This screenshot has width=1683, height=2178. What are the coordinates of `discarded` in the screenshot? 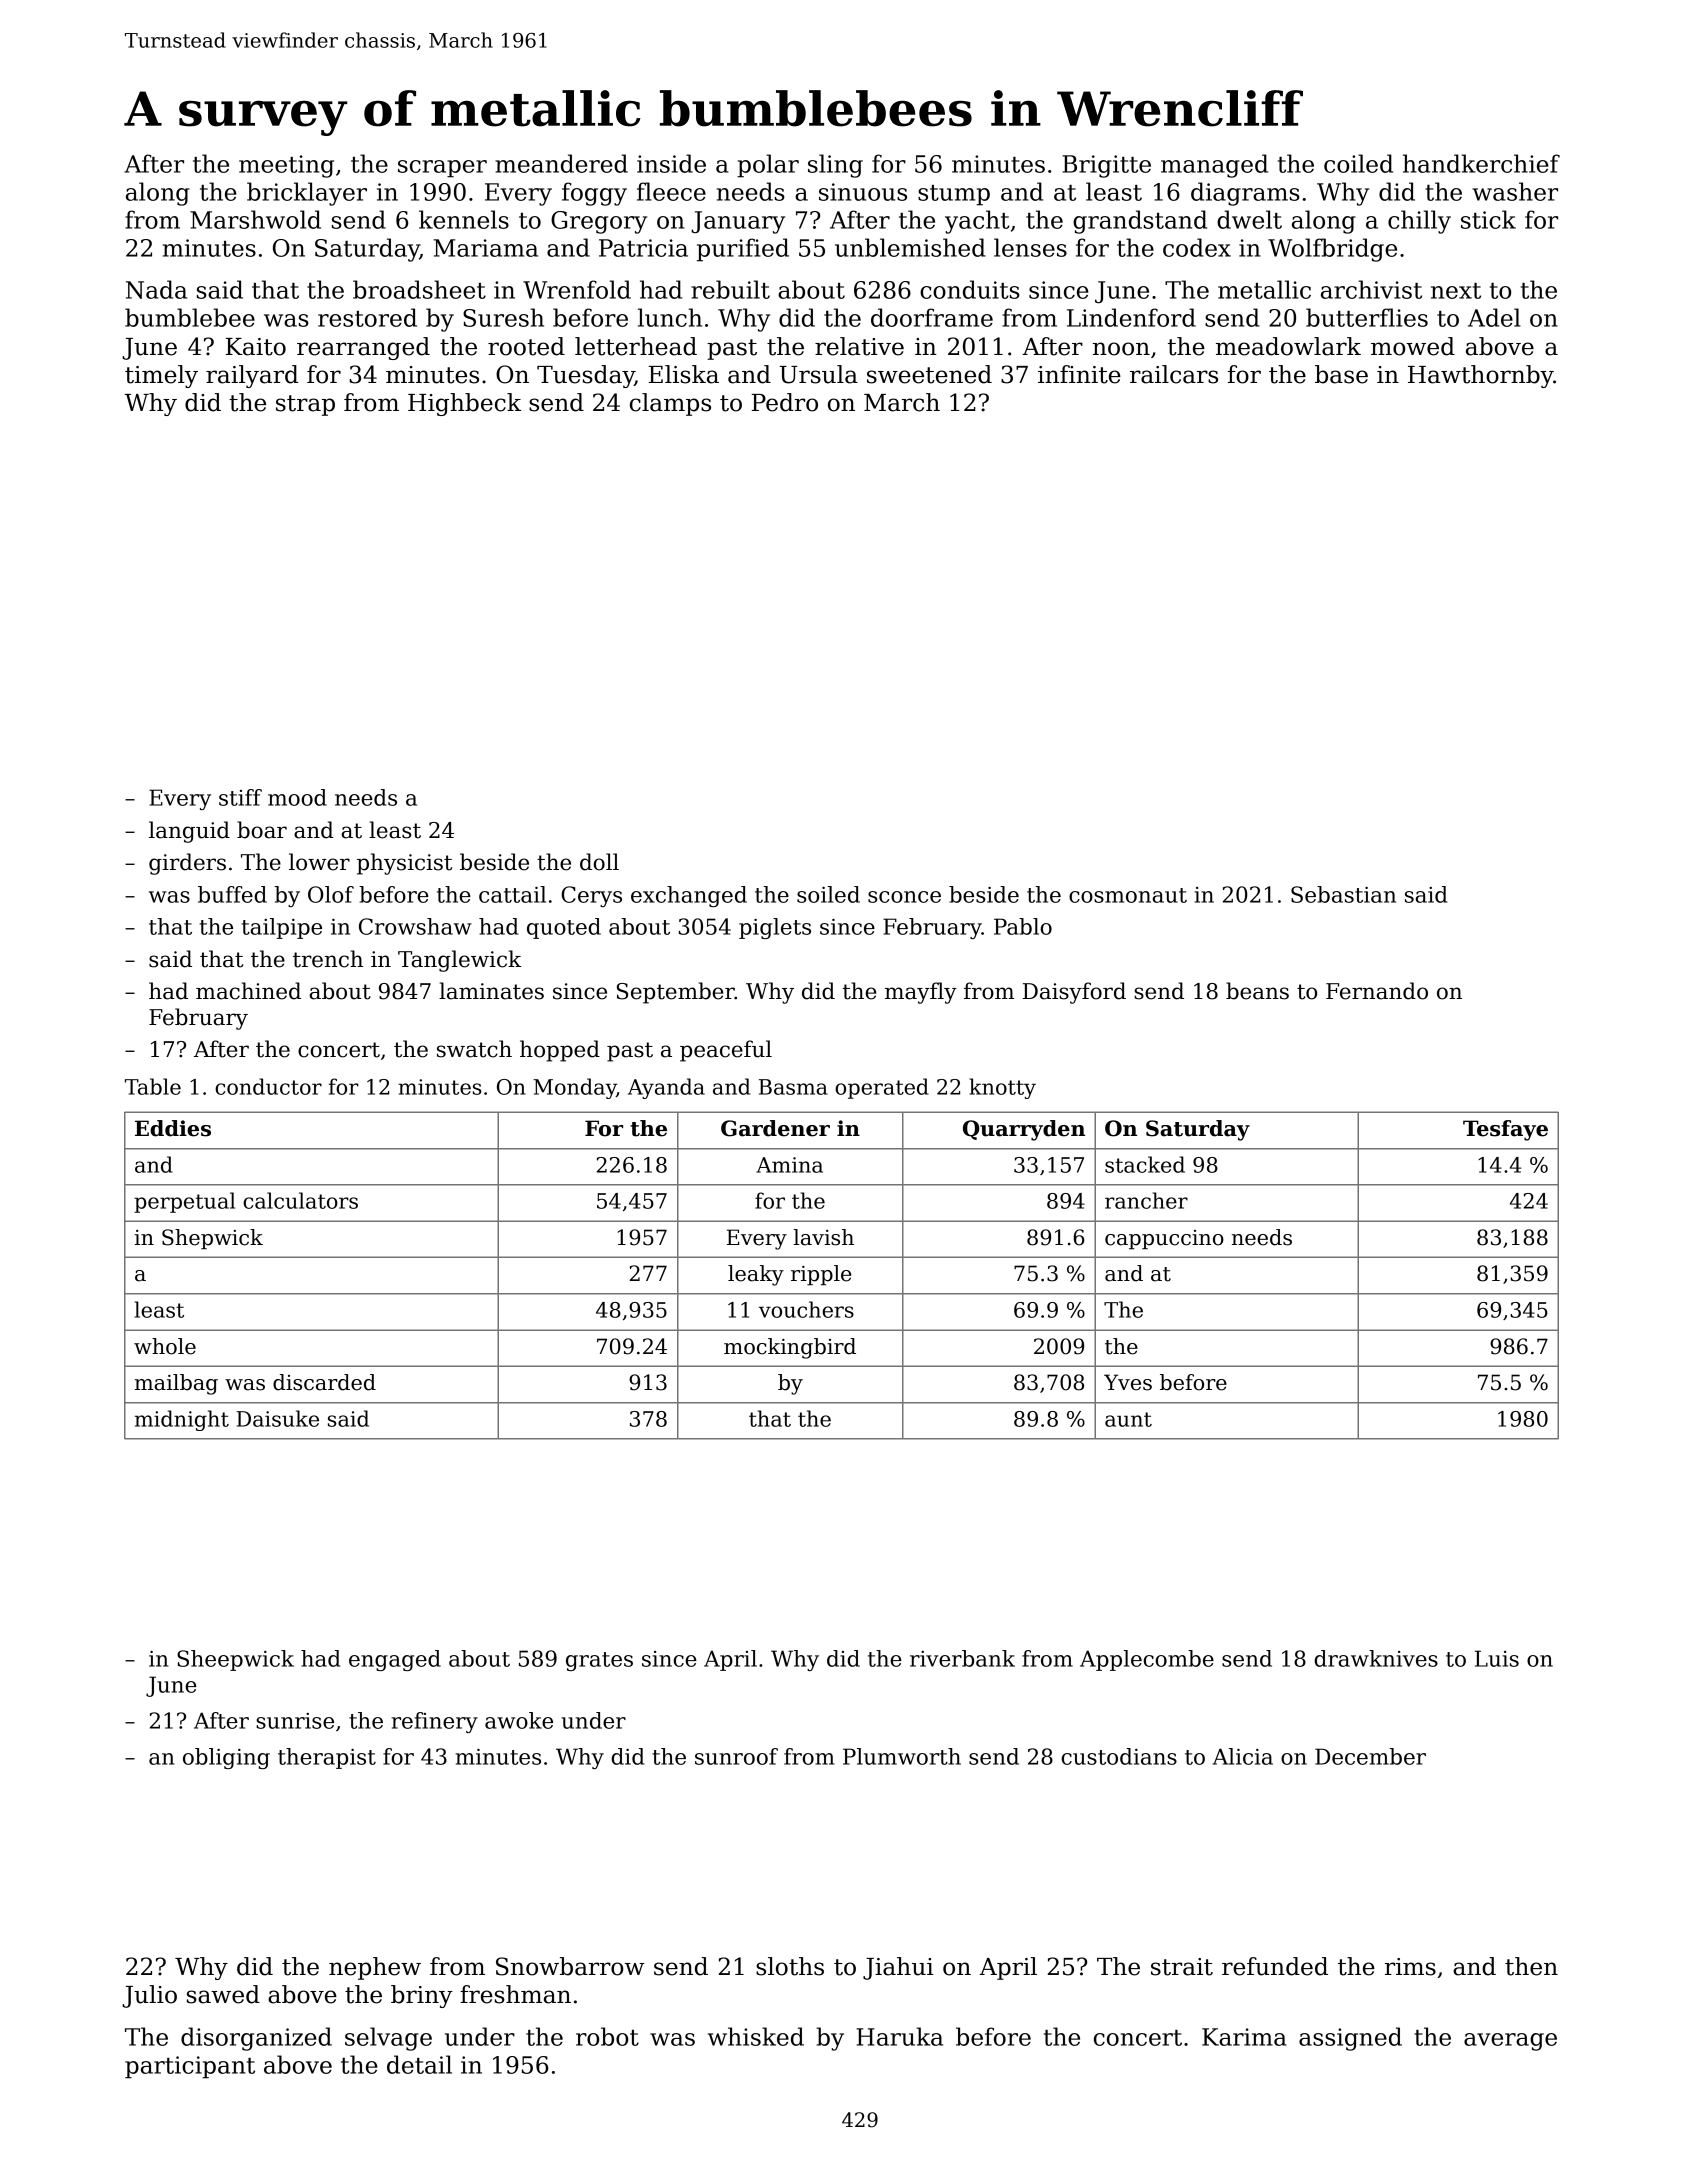 It's located at (324, 1382).
